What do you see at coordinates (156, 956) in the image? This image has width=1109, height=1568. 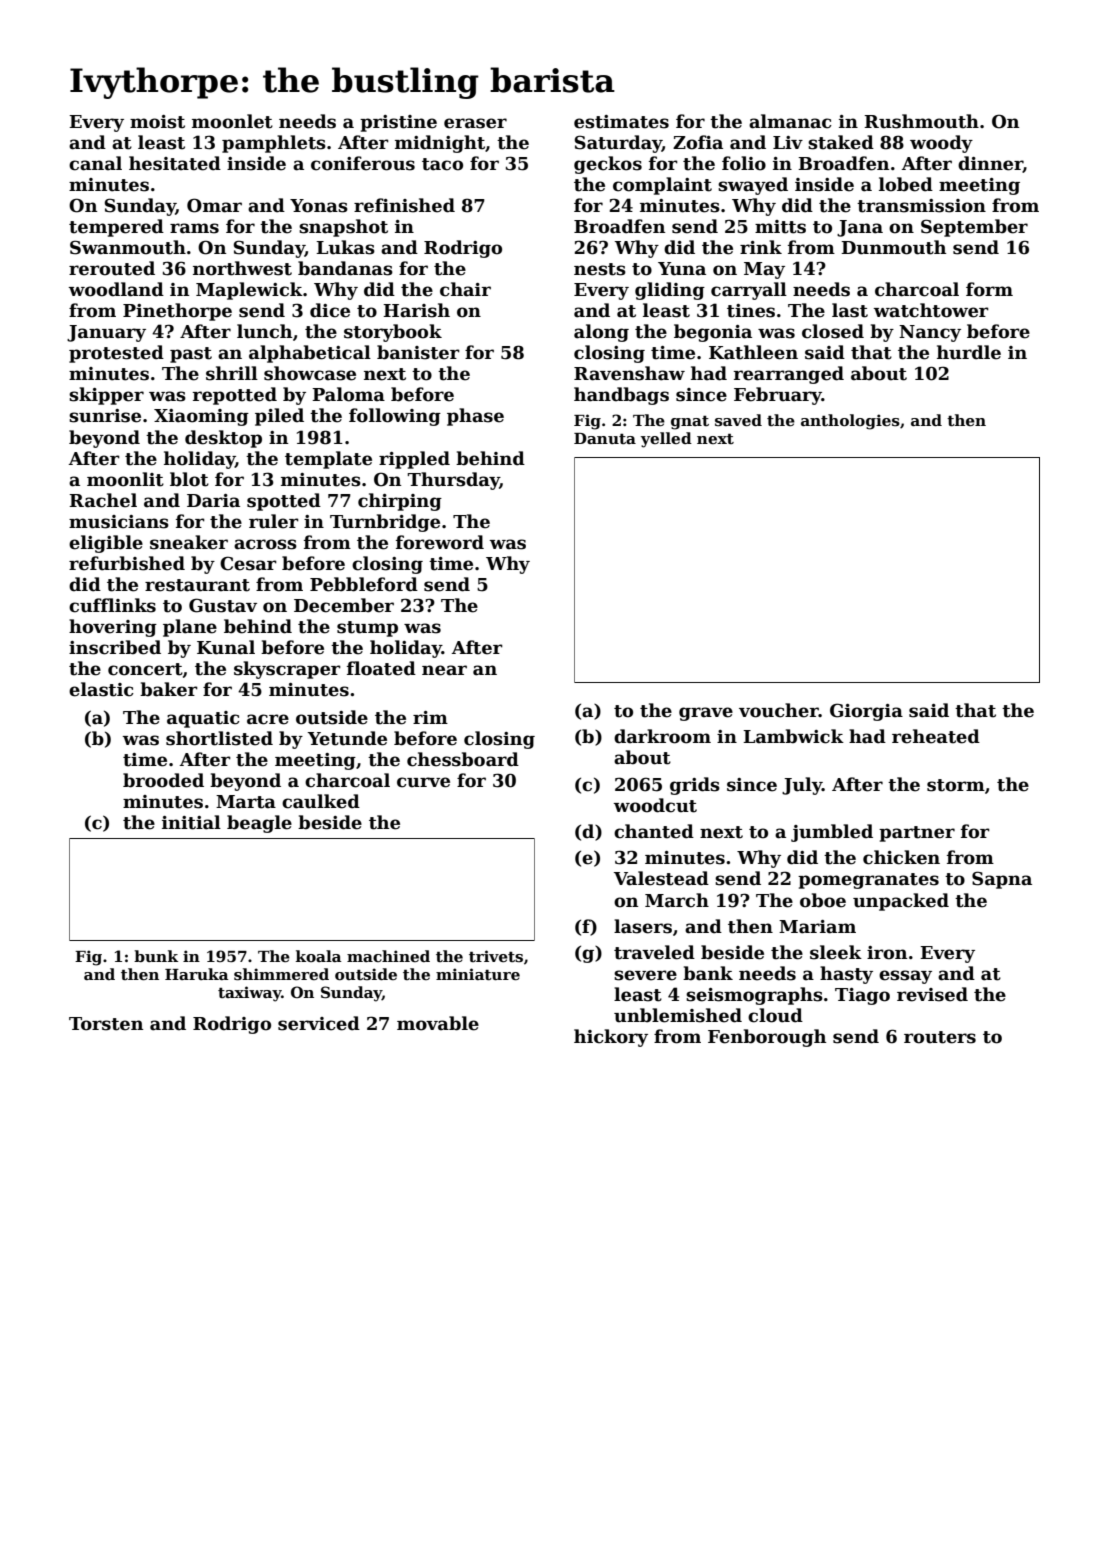 I see `bunk` at bounding box center [156, 956].
